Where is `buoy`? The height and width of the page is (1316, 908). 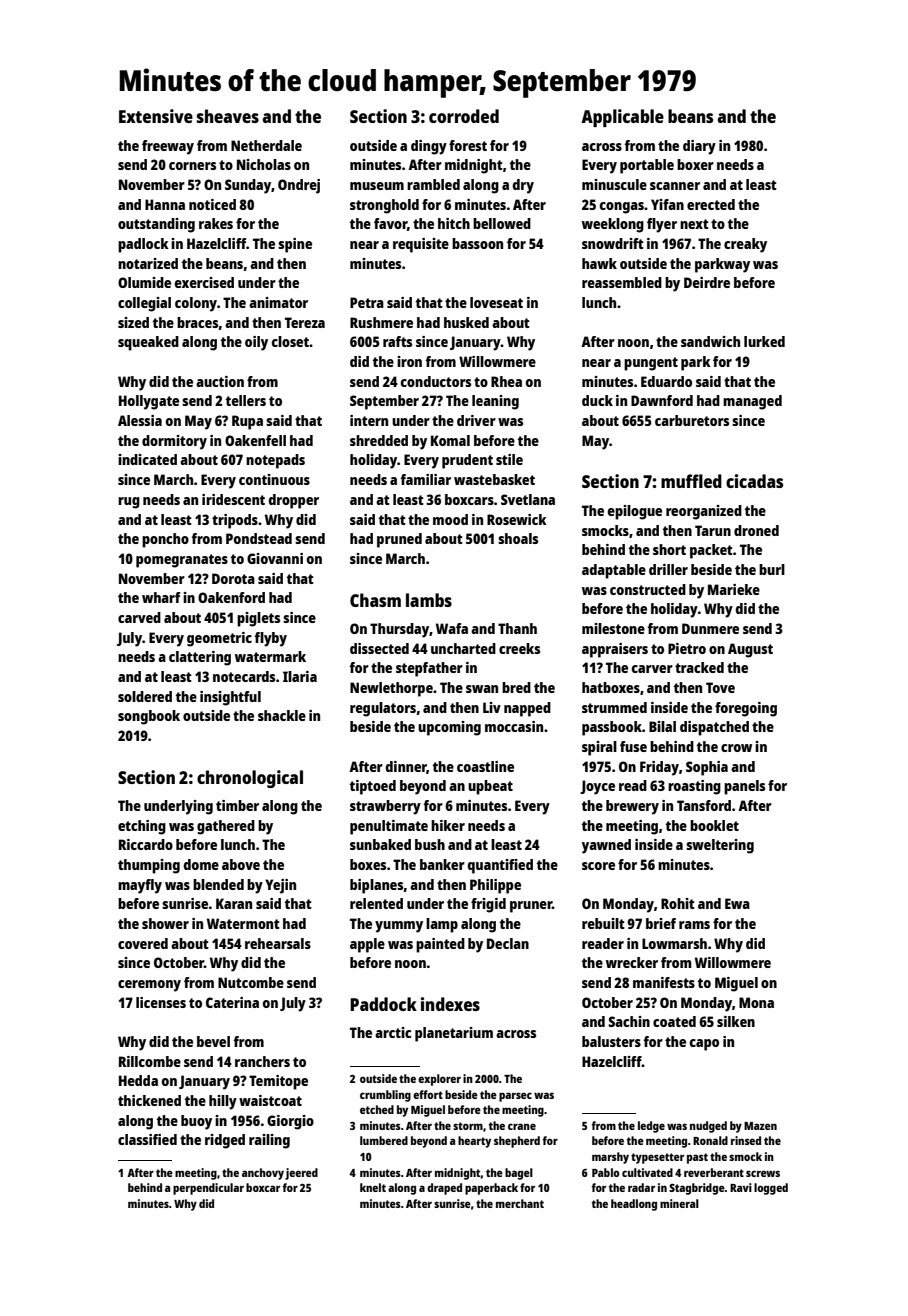
buoy is located at coordinates (196, 1122).
